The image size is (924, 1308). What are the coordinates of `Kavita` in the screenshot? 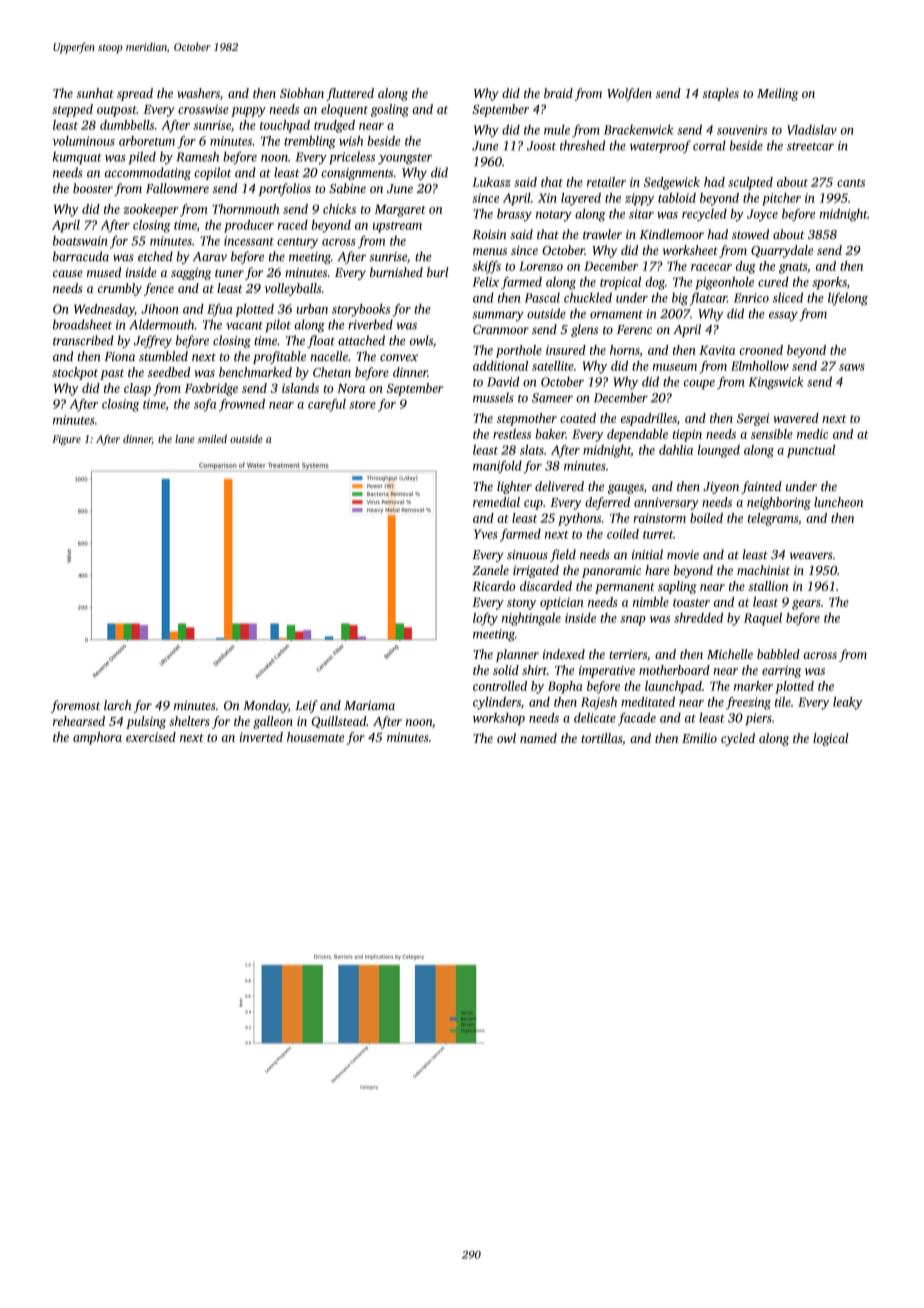 It's located at (717, 350).
